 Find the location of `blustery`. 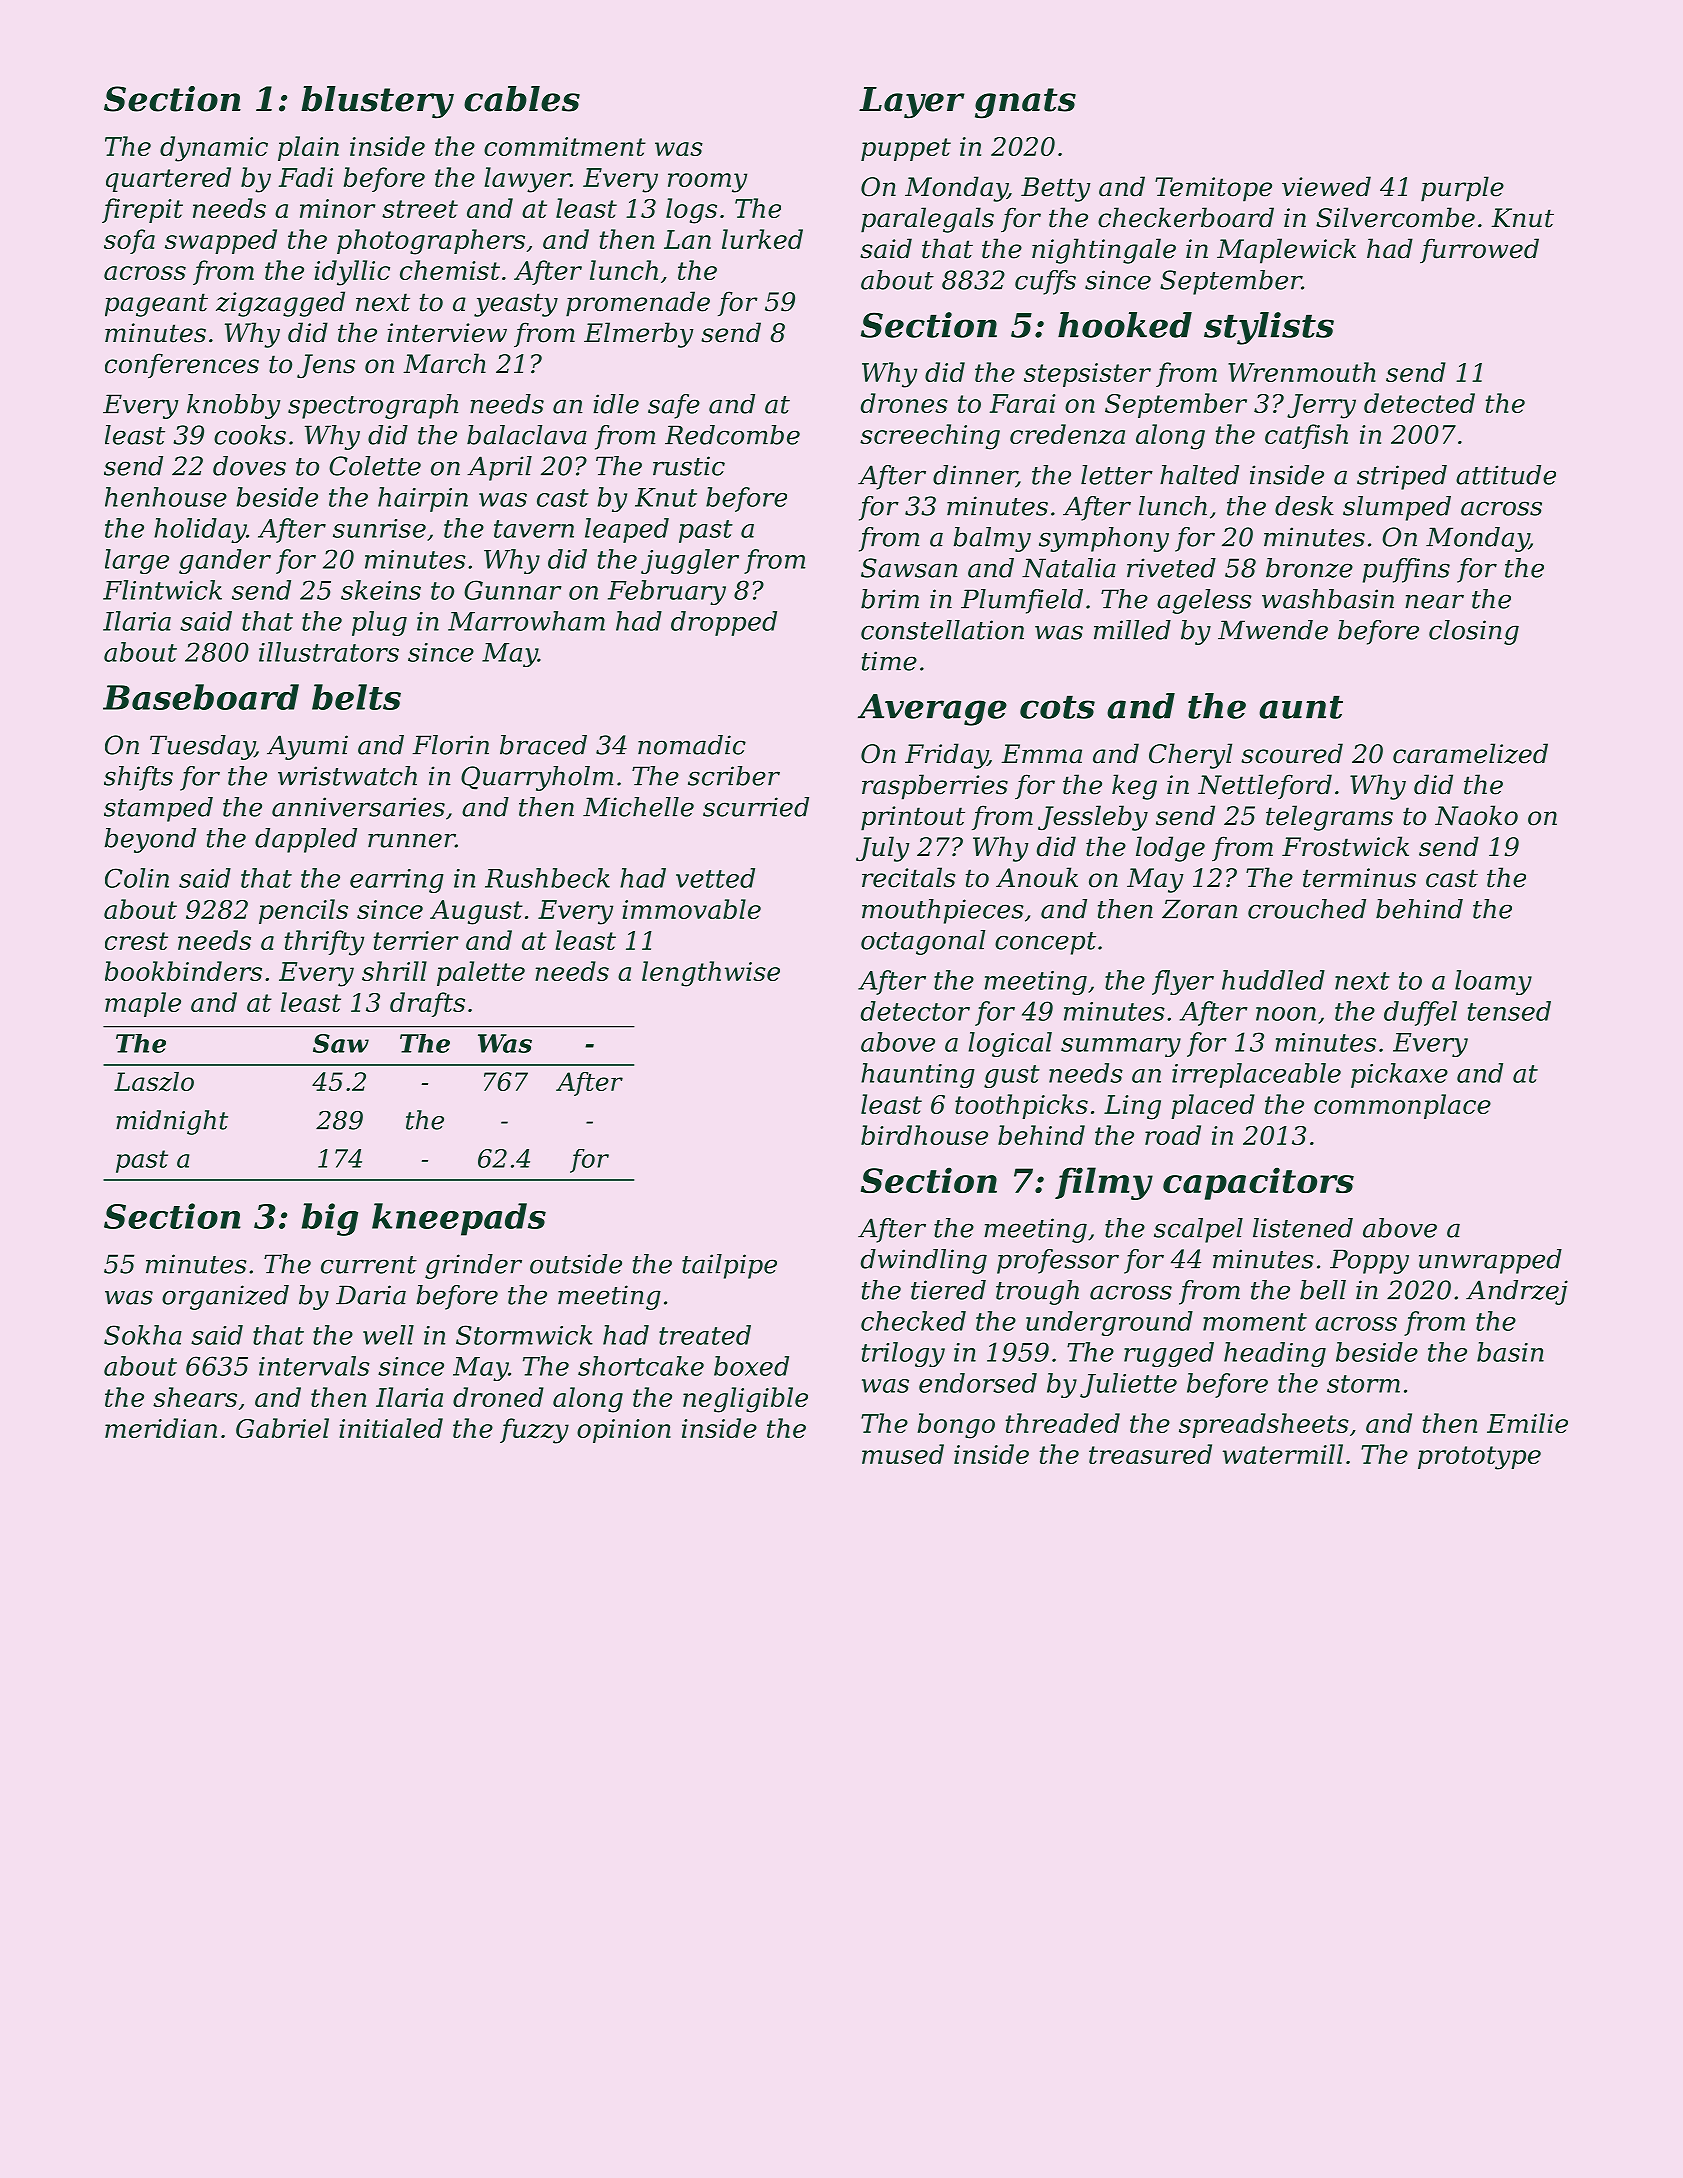

blustery is located at coordinates (377, 102).
